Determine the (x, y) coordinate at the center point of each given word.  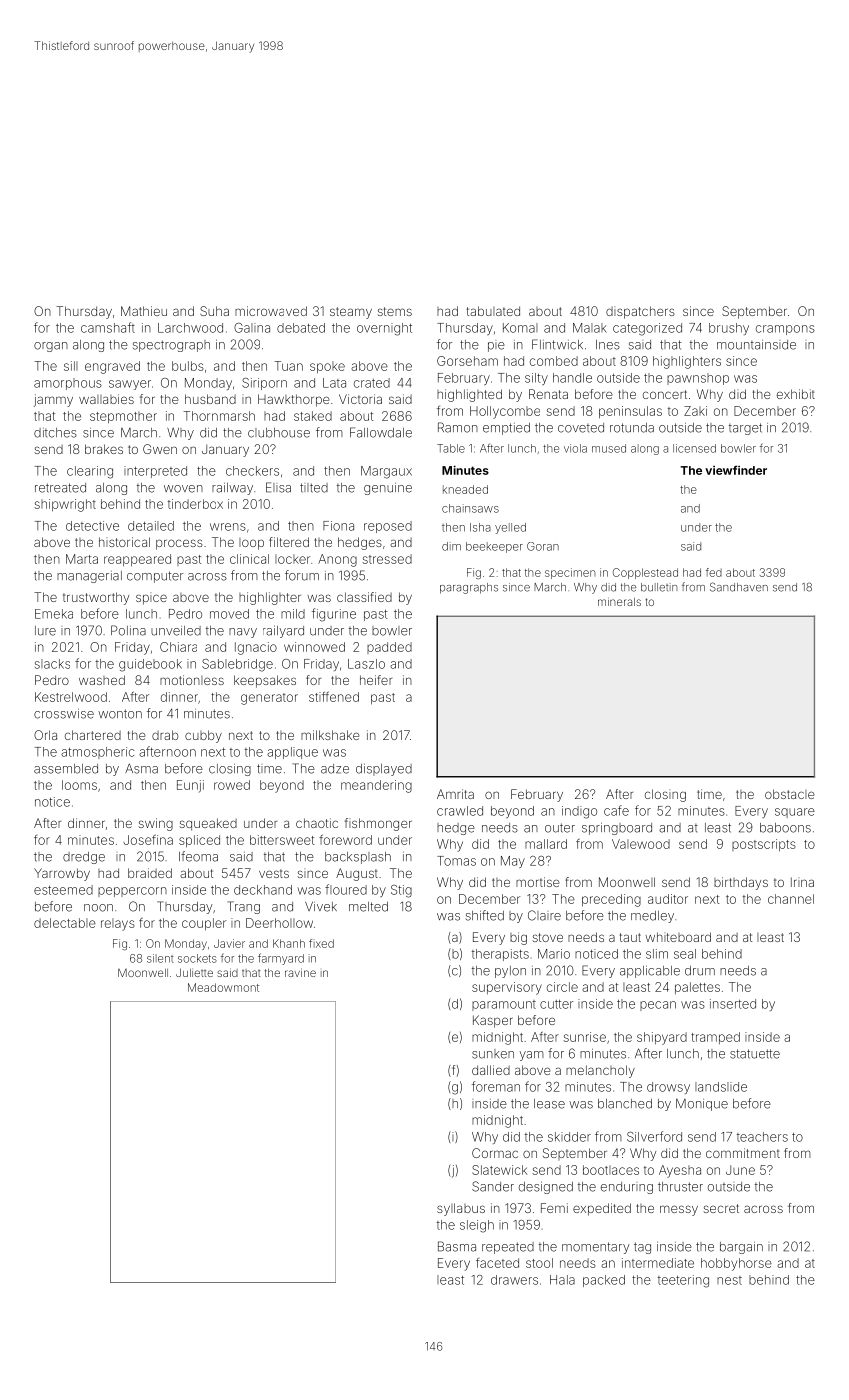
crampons (785, 330)
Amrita (455, 794)
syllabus (461, 1209)
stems (395, 311)
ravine (300, 972)
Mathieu (144, 311)
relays (118, 924)
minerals (619, 601)
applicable (650, 972)
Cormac (495, 1153)
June (740, 1170)
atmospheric (97, 753)
